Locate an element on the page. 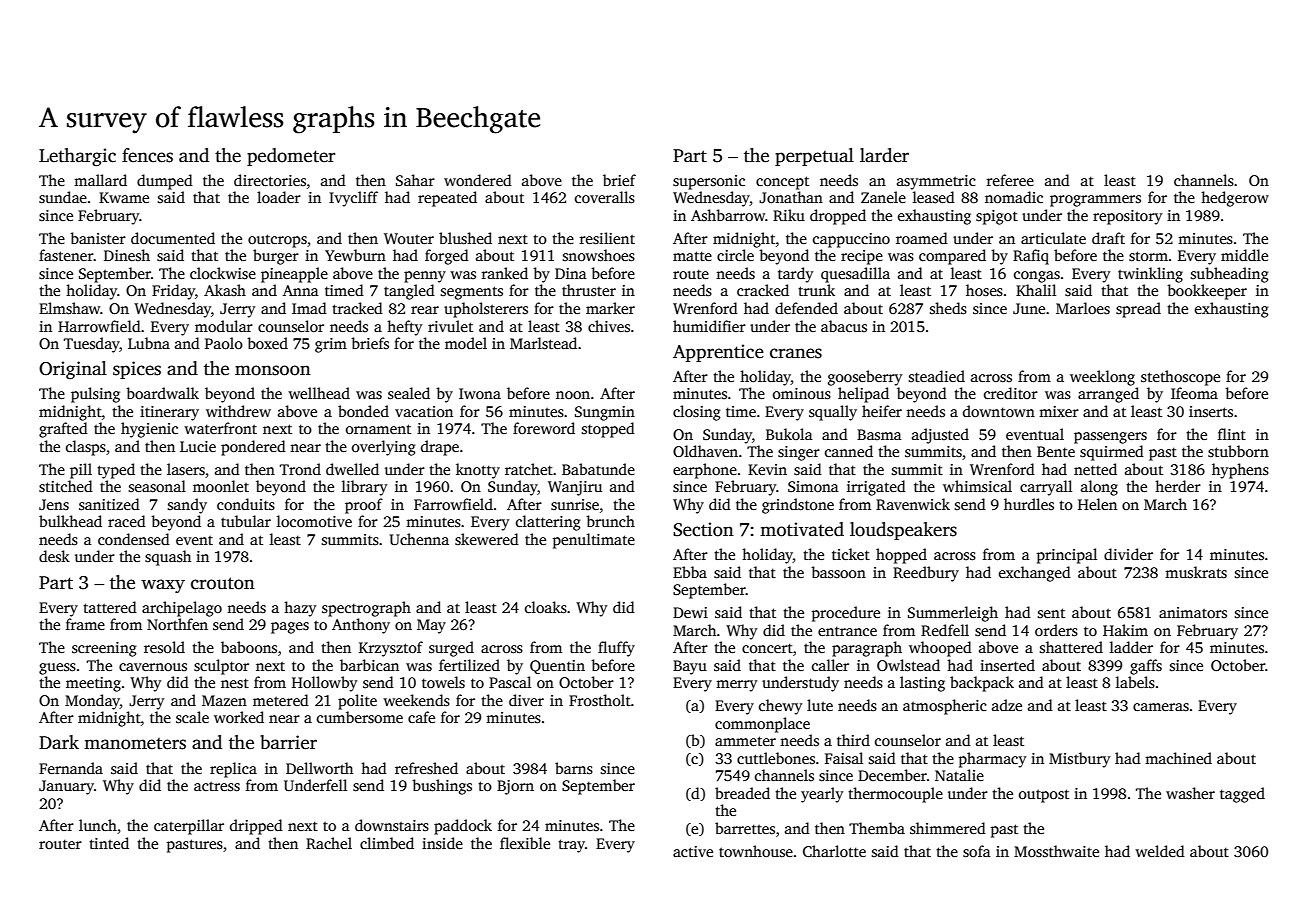 The image size is (1308, 924). hedgerow is located at coordinates (1235, 199).
